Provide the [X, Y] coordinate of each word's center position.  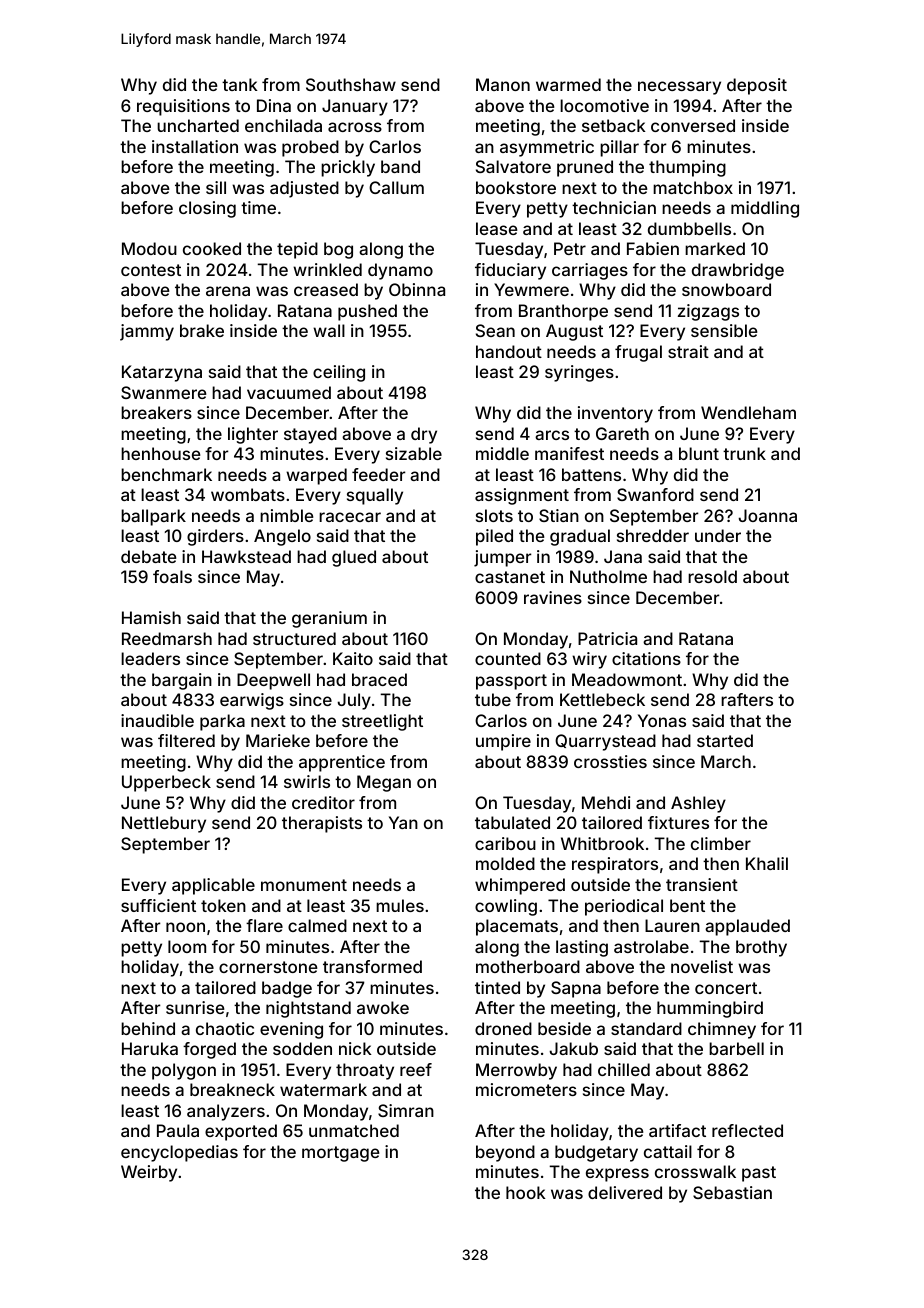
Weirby [149, 1173]
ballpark [153, 517]
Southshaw [351, 84]
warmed [568, 84]
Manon [503, 84]
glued [354, 558]
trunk [744, 453]
